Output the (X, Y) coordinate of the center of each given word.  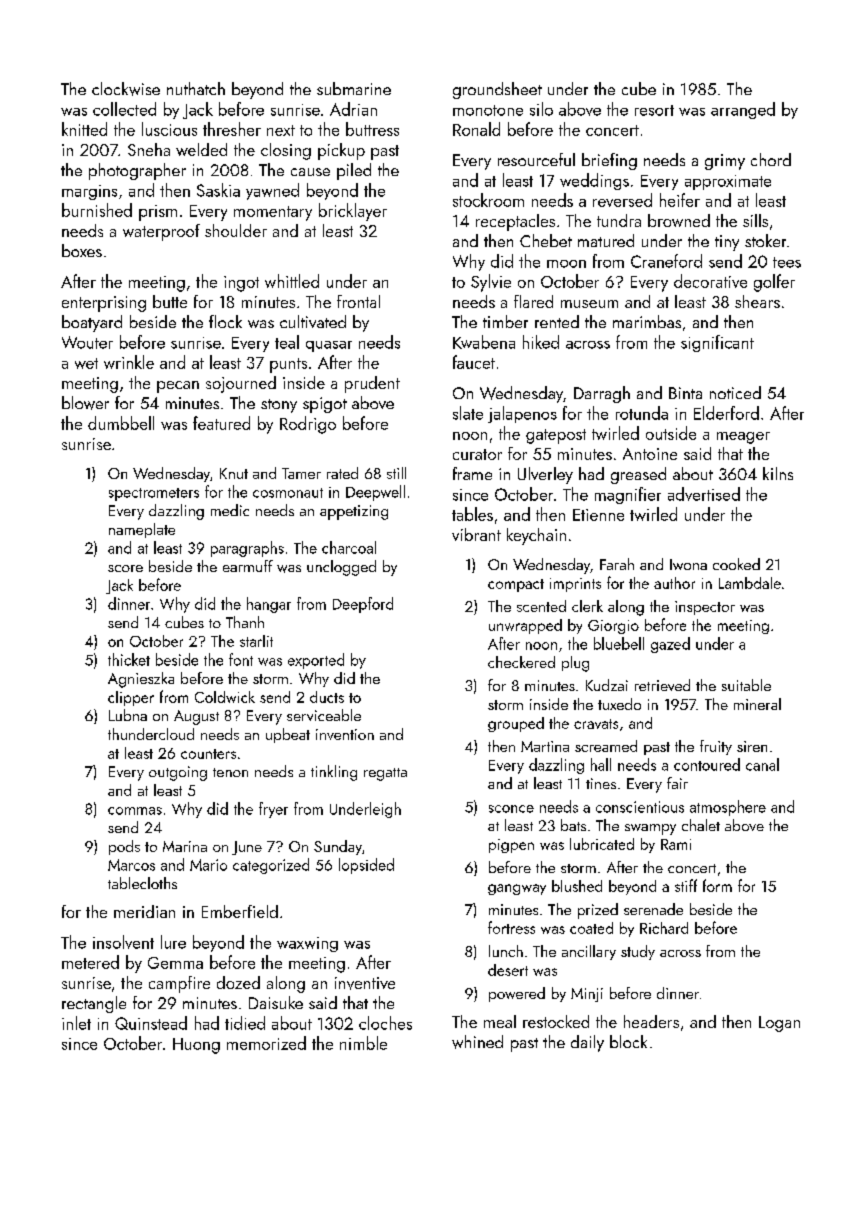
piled (354, 171)
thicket (129, 659)
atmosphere (728, 808)
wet (86, 363)
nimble (363, 1043)
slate (468, 413)
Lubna (128, 715)
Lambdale (750, 583)
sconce (511, 809)
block (628, 1041)
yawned (272, 191)
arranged (743, 110)
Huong (196, 1046)
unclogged (341, 568)
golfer (774, 283)
